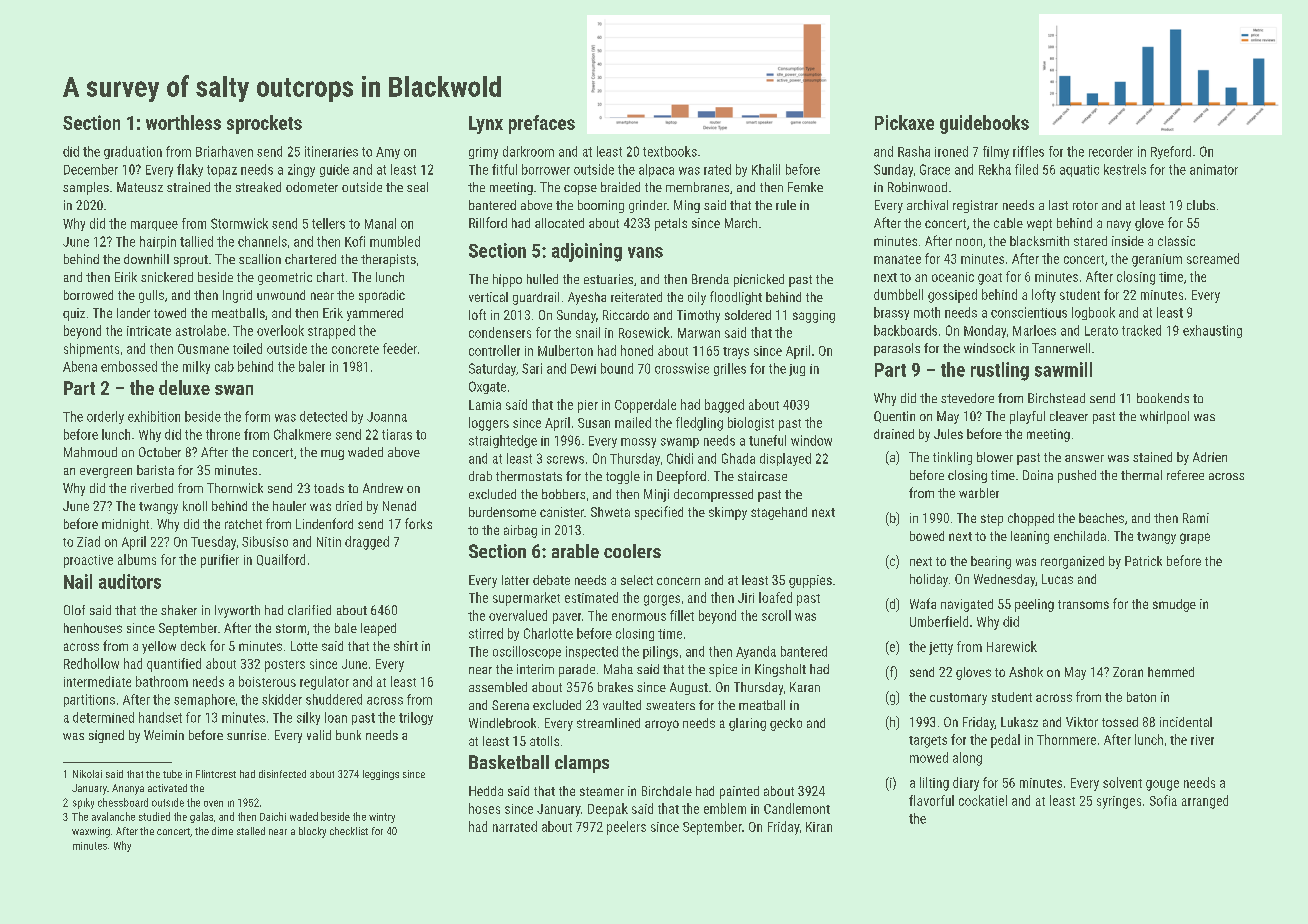  What do you see at coordinates (260, 259) in the page?
I see `scallion` at bounding box center [260, 259].
